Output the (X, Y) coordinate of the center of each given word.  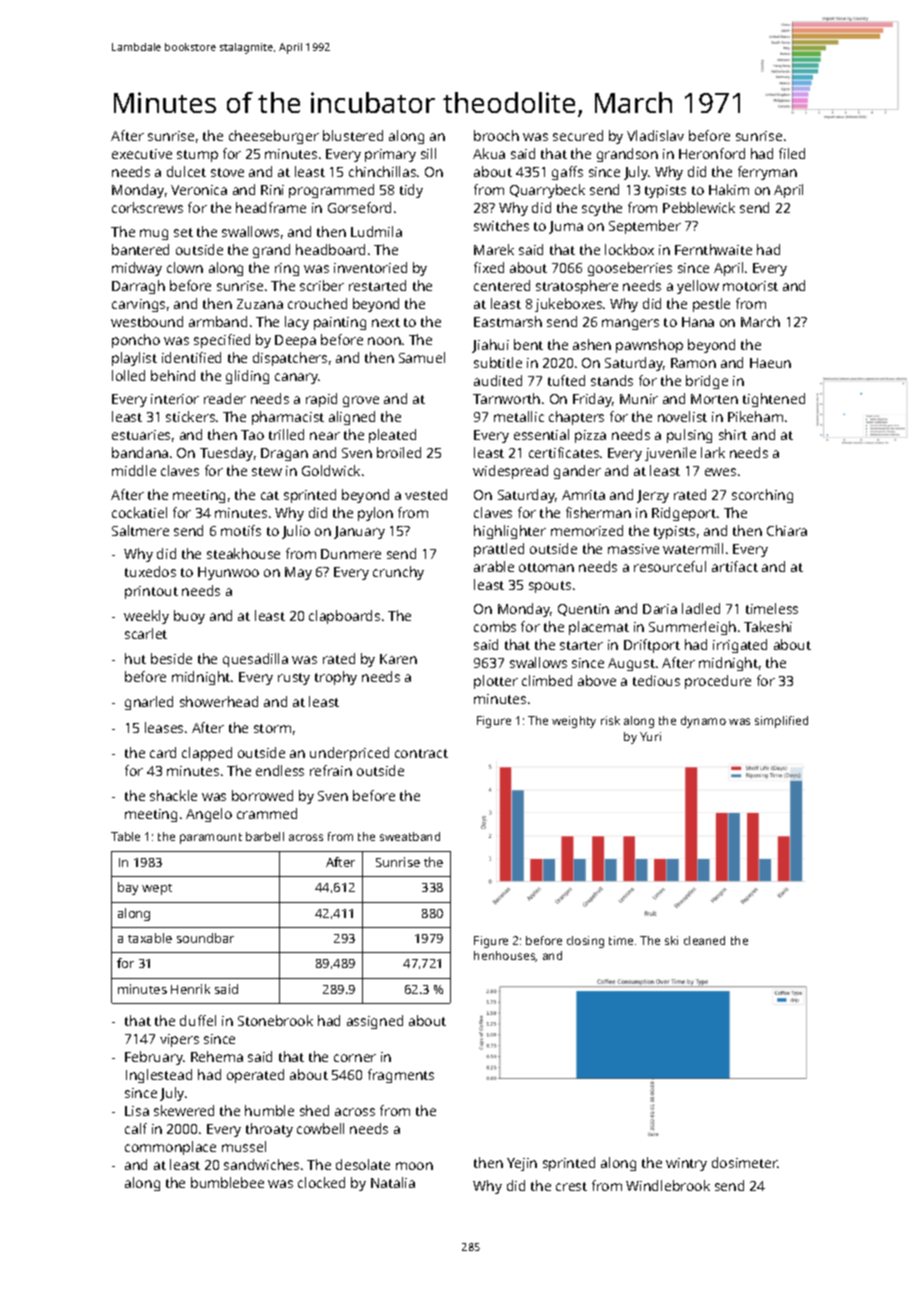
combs (495, 626)
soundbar (205, 938)
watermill (693, 548)
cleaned (704, 940)
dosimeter (745, 1162)
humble (269, 1110)
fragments (401, 1076)
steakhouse (243, 553)
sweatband (410, 836)
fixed (489, 267)
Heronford (712, 153)
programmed (331, 191)
